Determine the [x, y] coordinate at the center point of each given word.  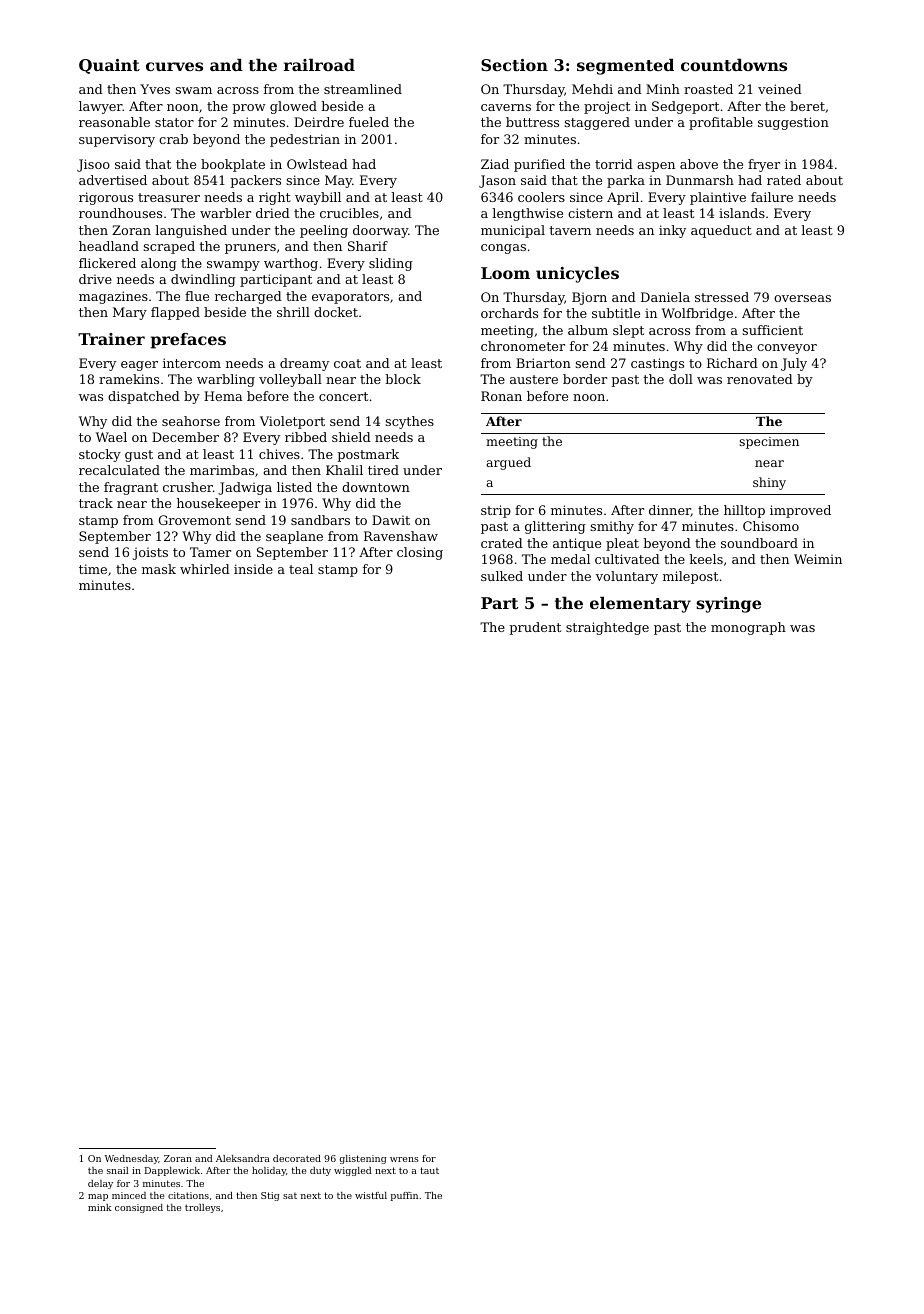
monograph [748, 628]
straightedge [607, 628]
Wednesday [131, 1159]
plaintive [718, 198]
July [794, 364]
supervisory [117, 140]
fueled [369, 122]
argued [508, 463]
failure [772, 197]
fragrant [131, 488]
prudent [535, 628]
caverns [506, 107]
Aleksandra [243, 1158]
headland [109, 246]
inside [253, 569]
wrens [404, 1159]
